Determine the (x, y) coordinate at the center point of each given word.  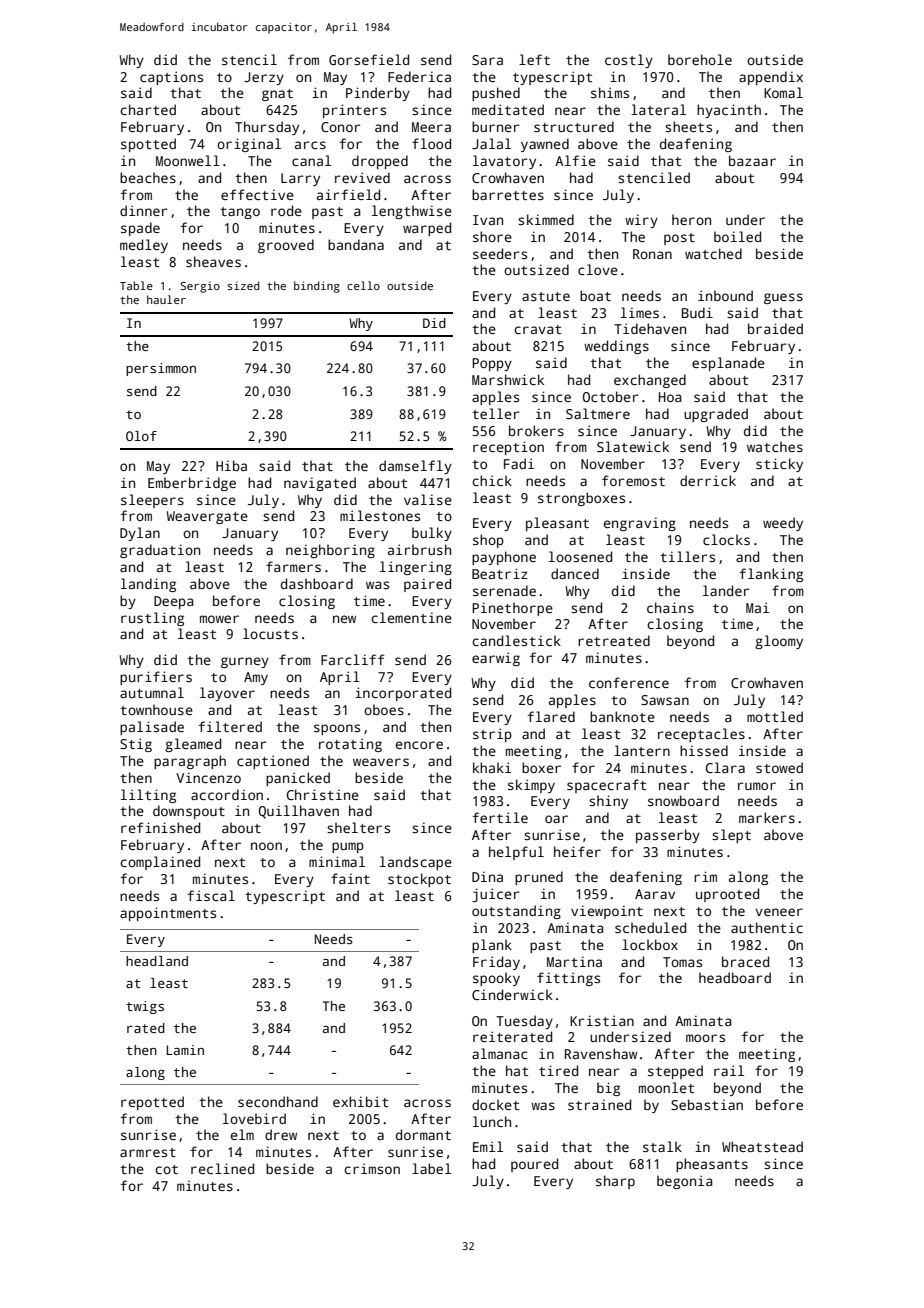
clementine (411, 617)
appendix (771, 78)
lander (726, 590)
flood (431, 143)
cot (166, 1169)
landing (148, 585)
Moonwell (188, 160)
